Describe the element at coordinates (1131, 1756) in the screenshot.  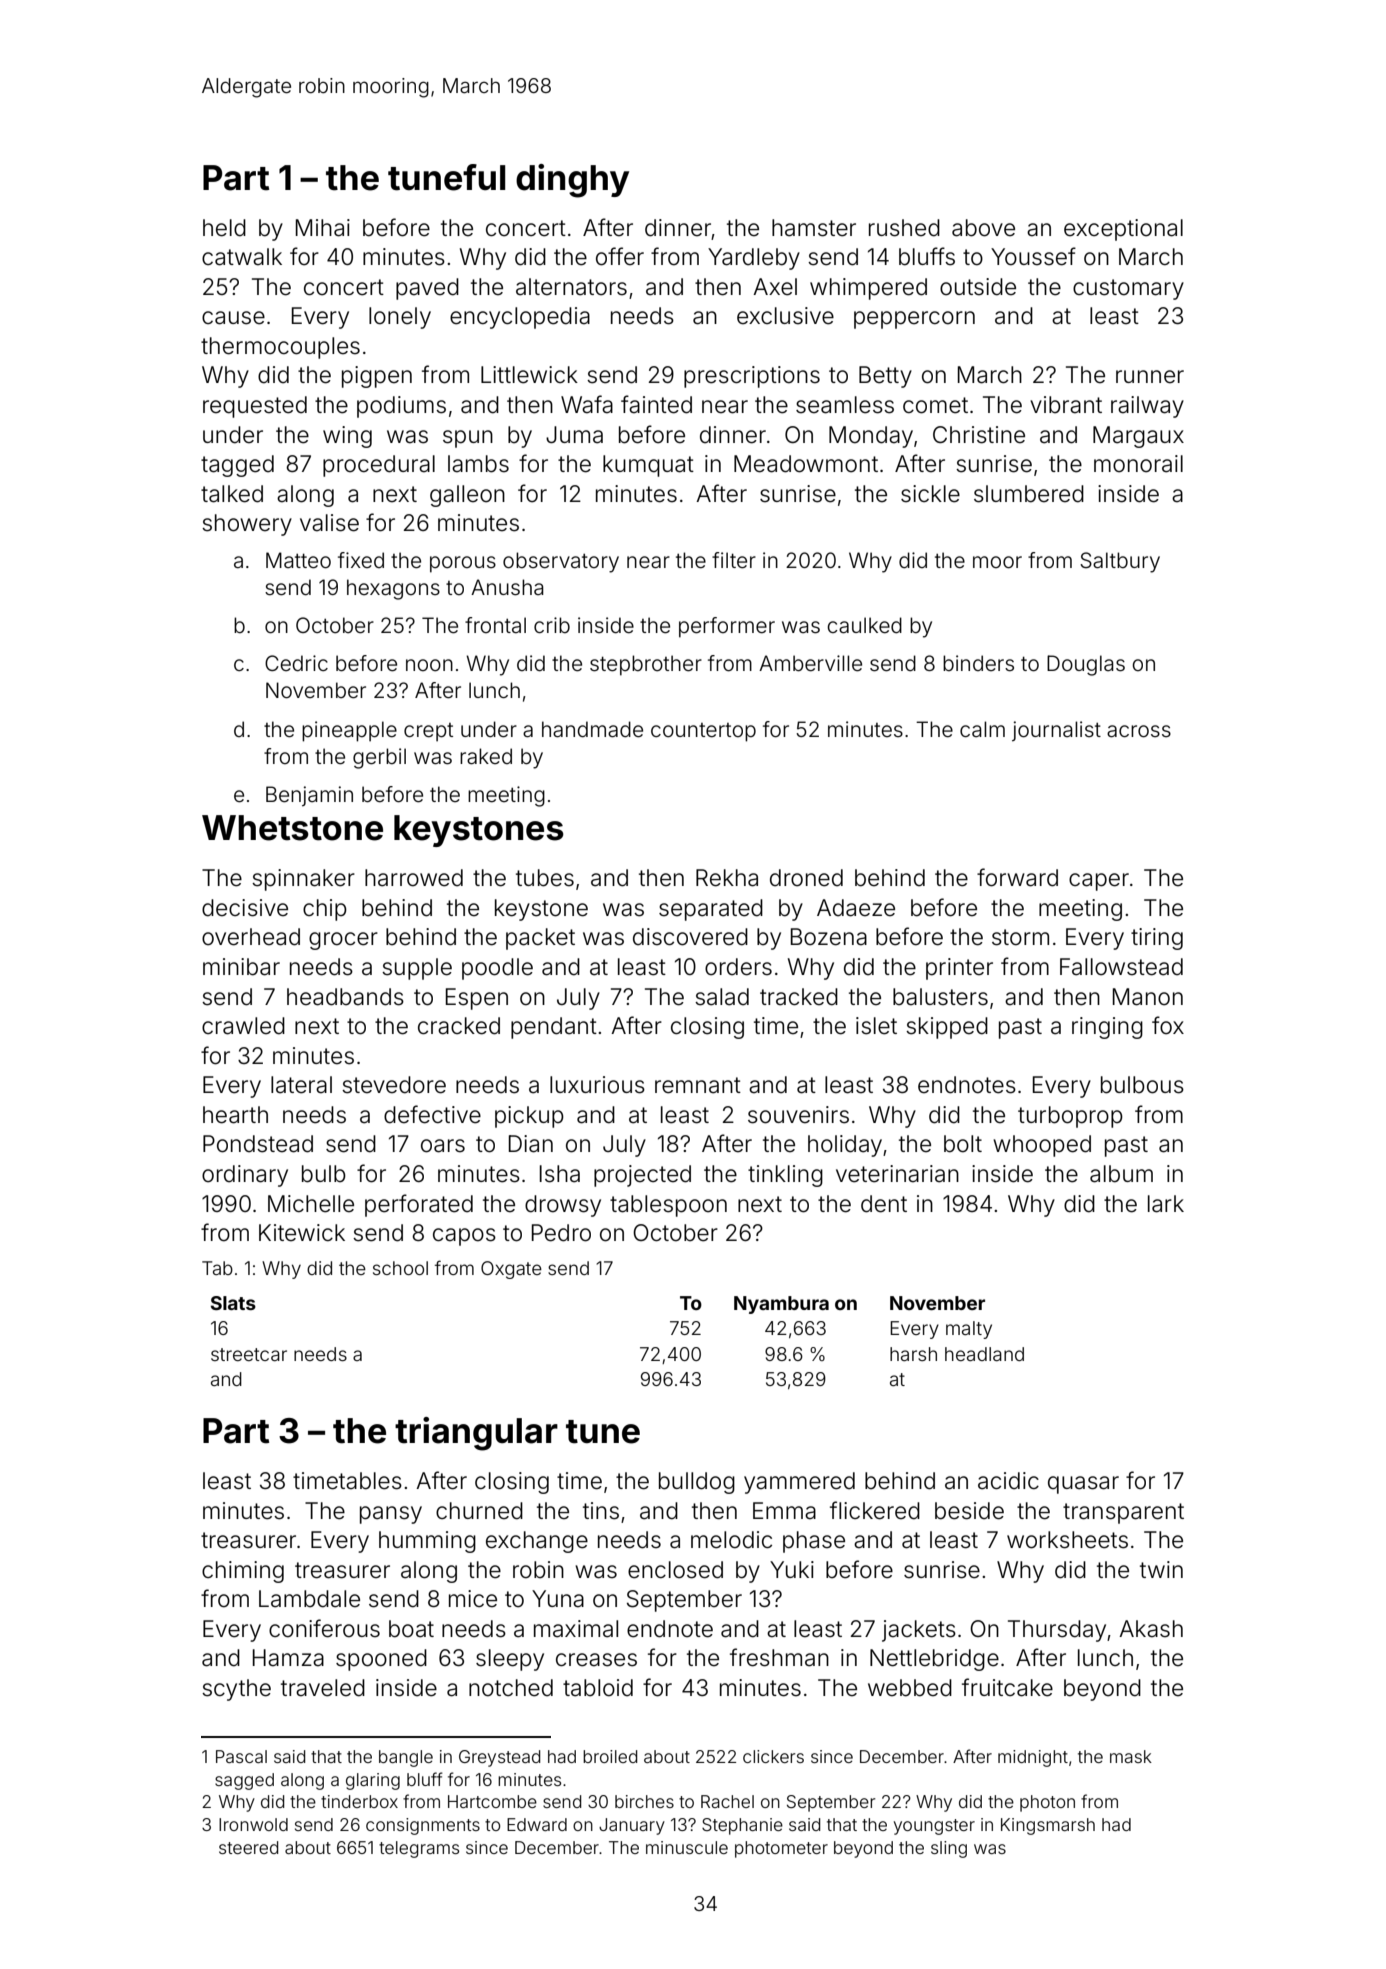
I see `mask` at that location.
